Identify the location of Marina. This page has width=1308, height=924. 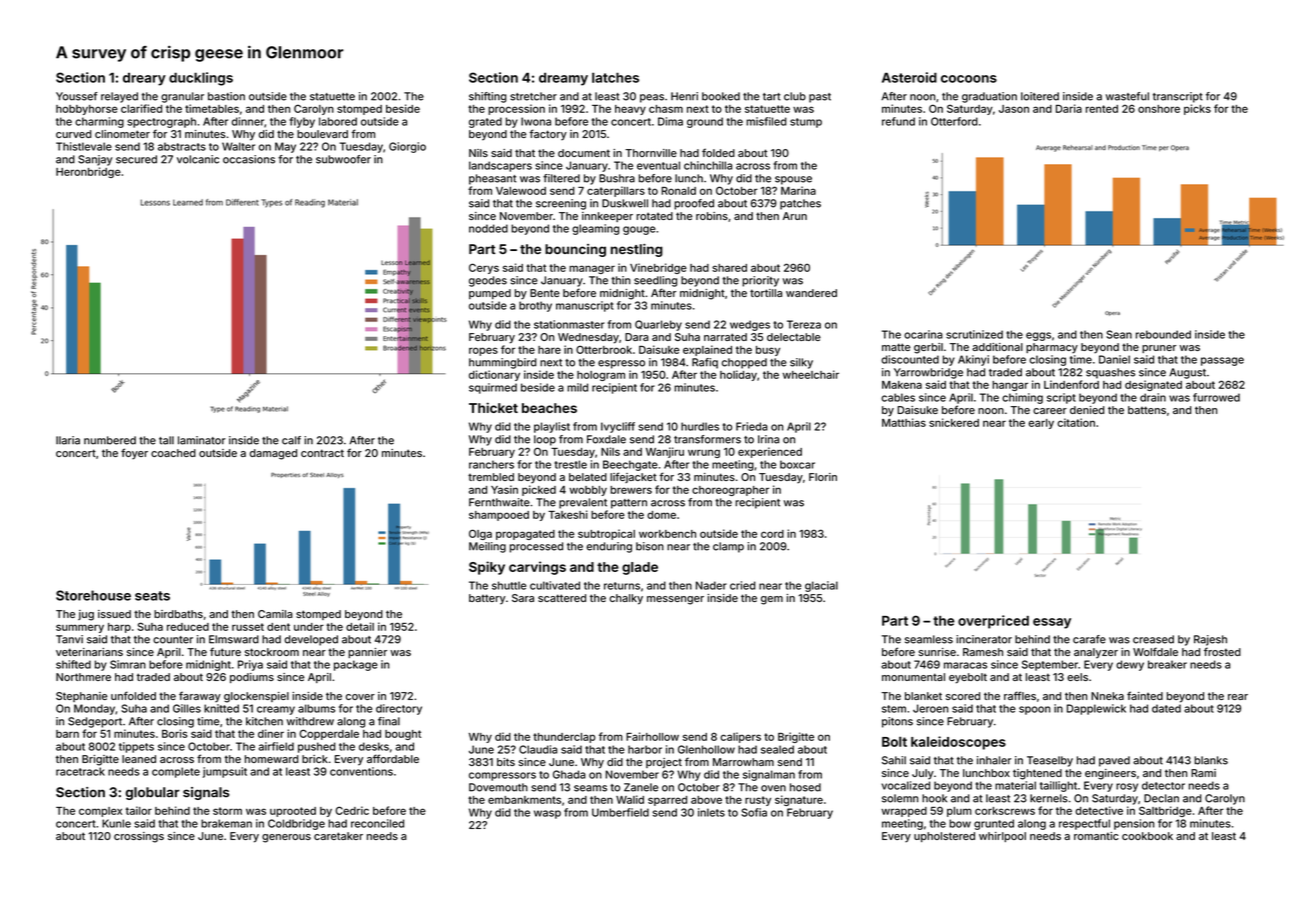
(798, 190).
